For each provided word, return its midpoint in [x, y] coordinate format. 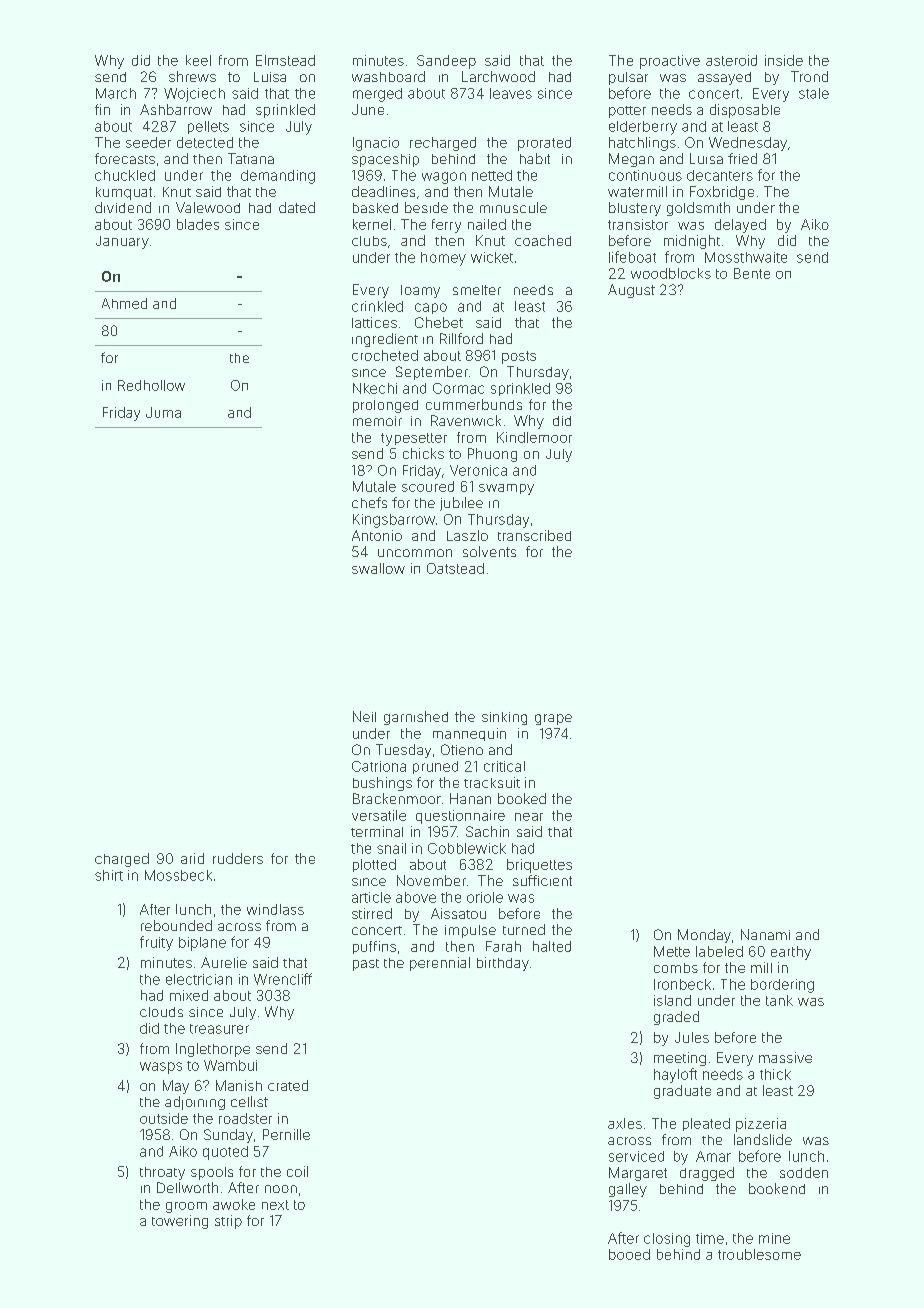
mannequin [469, 734]
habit [535, 158]
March [116, 93]
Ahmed [124, 303]
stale [814, 93]
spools [212, 1173]
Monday [704, 936]
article [371, 897]
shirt [109, 875]
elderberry [643, 128]
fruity [156, 943]
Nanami [765, 934]
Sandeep [446, 62]
